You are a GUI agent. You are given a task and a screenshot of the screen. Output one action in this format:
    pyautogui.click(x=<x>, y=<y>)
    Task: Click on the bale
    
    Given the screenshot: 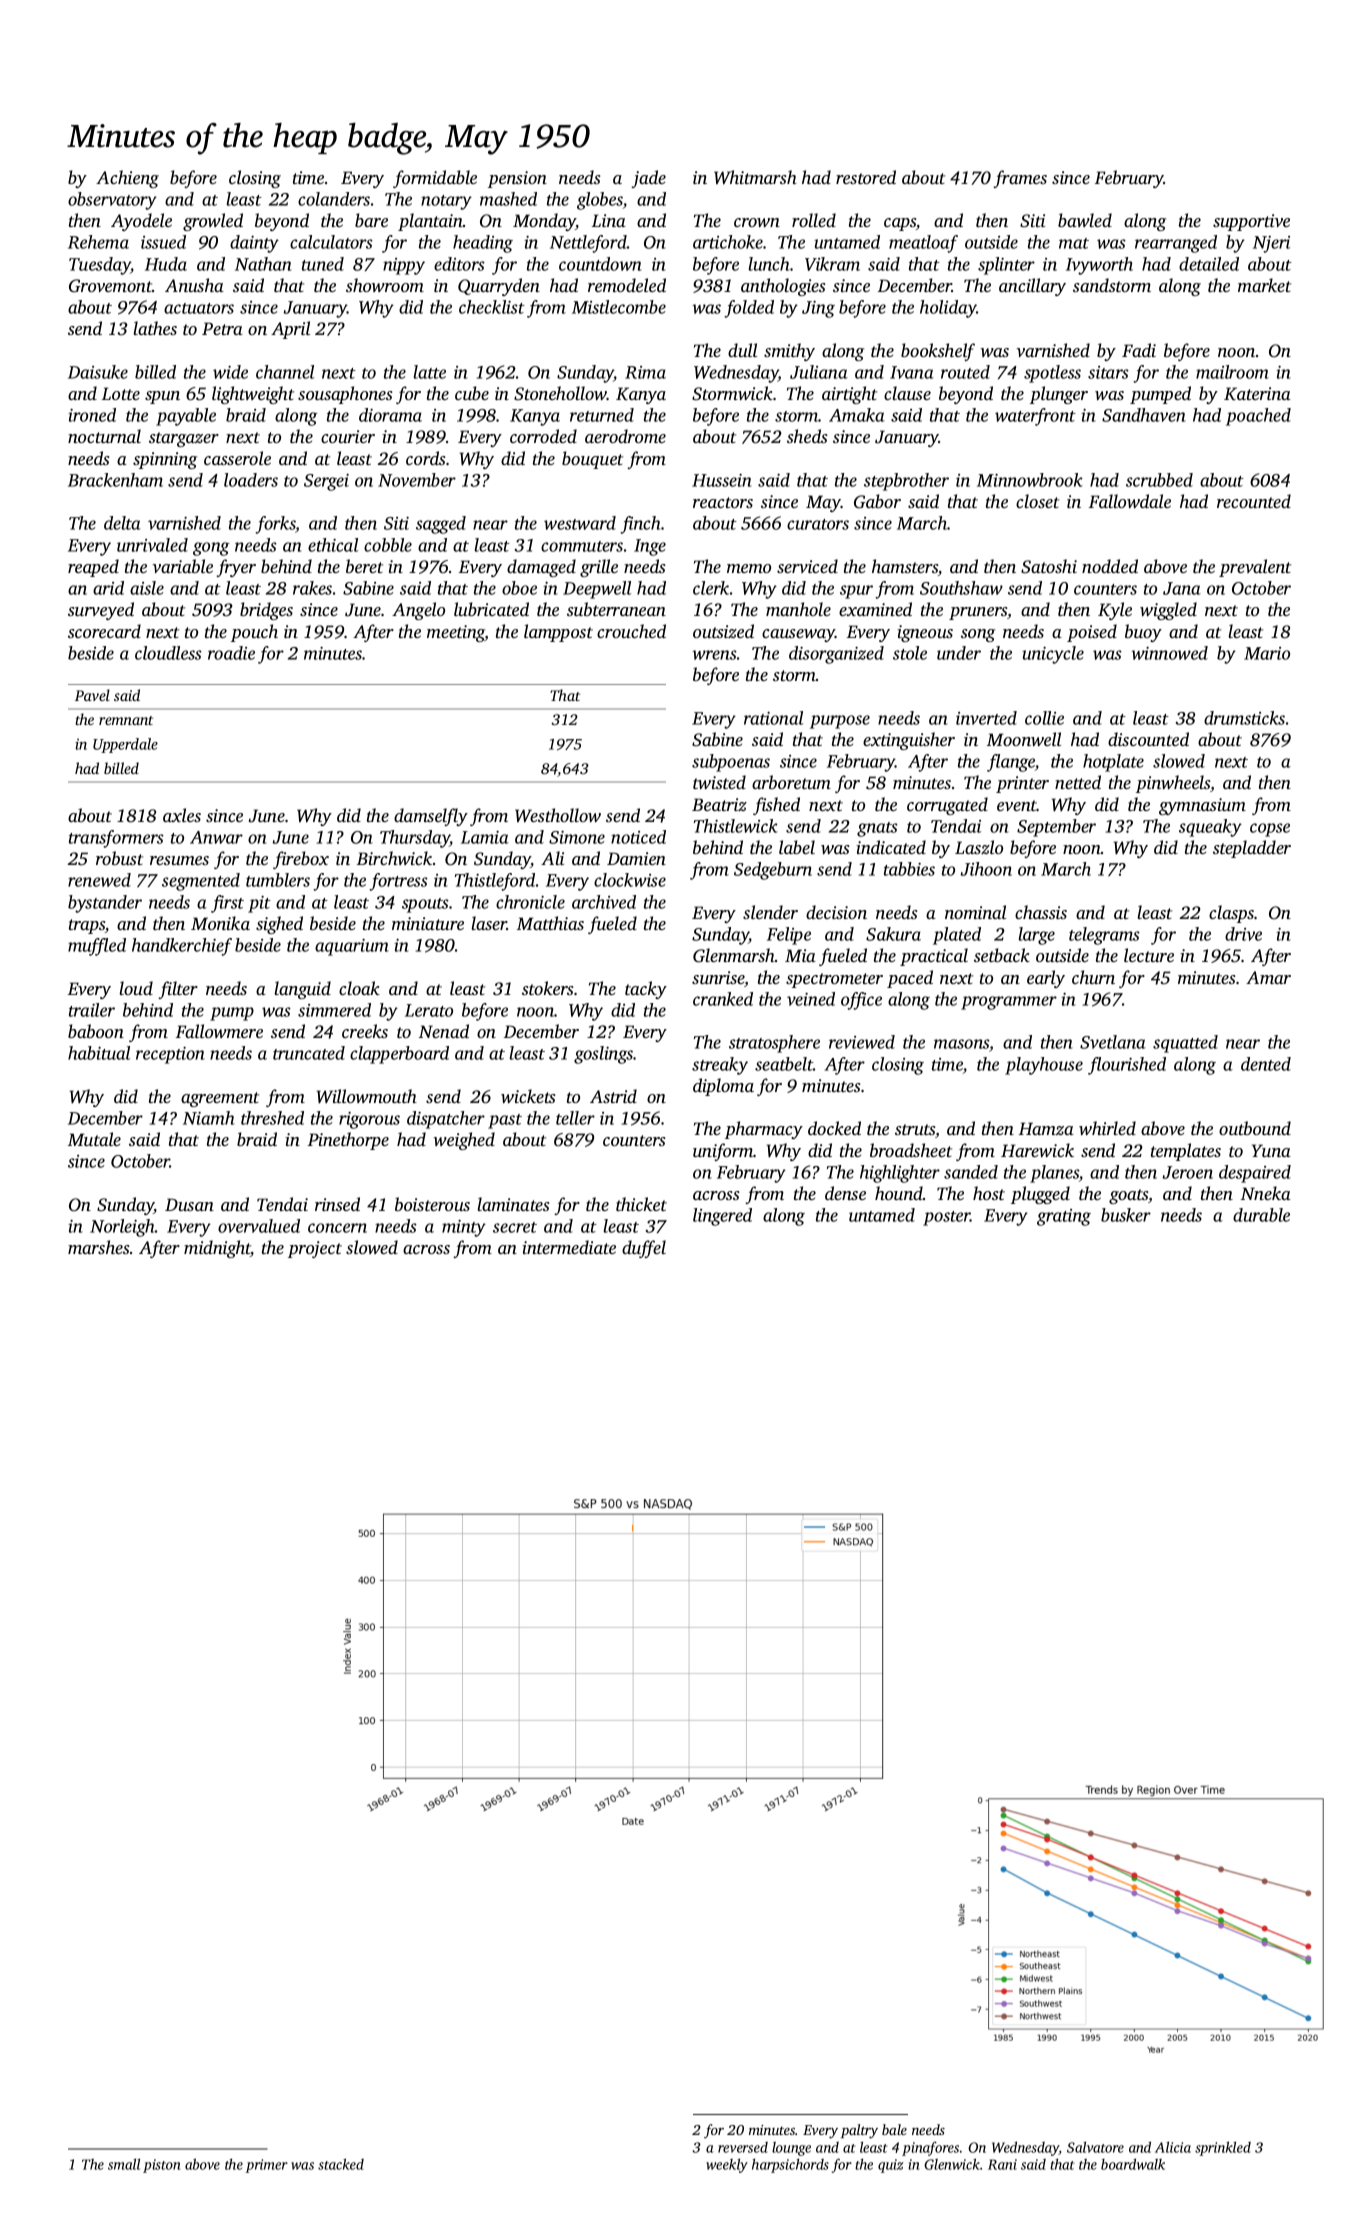 What is the action you would take?
    pyautogui.click(x=894, y=2129)
